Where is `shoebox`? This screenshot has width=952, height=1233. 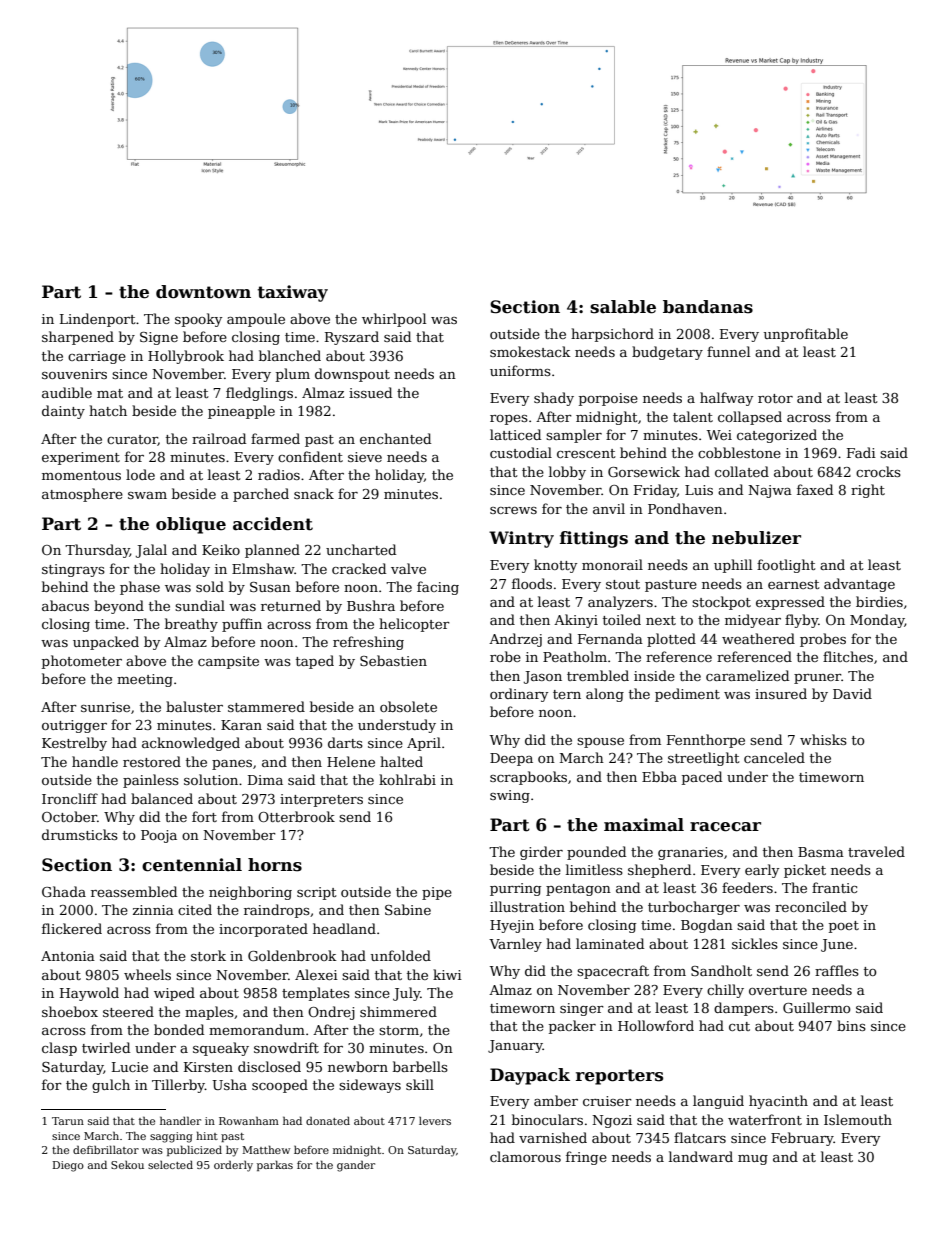 shoebox is located at coordinates (70, 1011).
